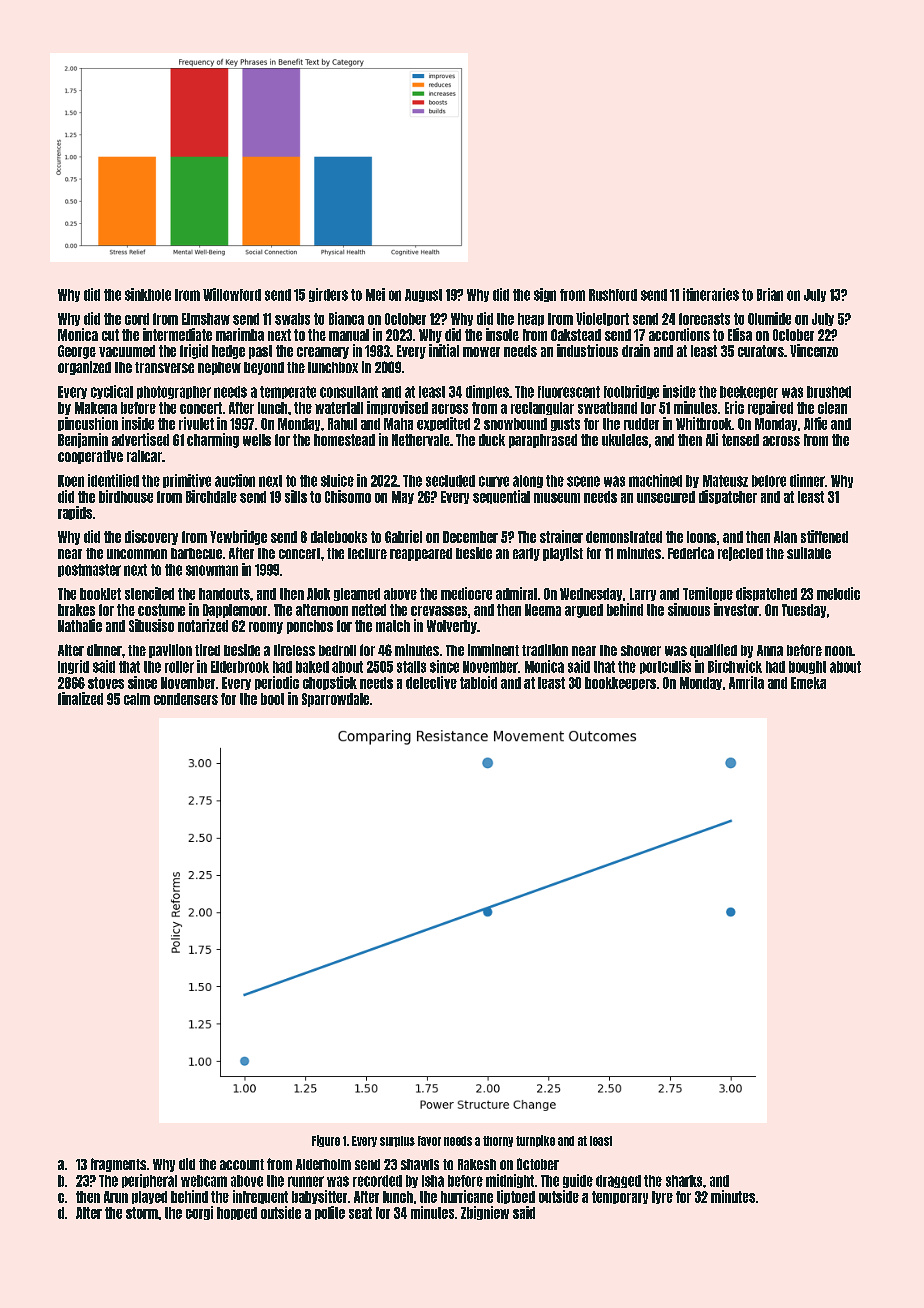  What do you see at coordinates (199, 1213) in the page?
I see `corgi` at bounding box center [199, 1213].
